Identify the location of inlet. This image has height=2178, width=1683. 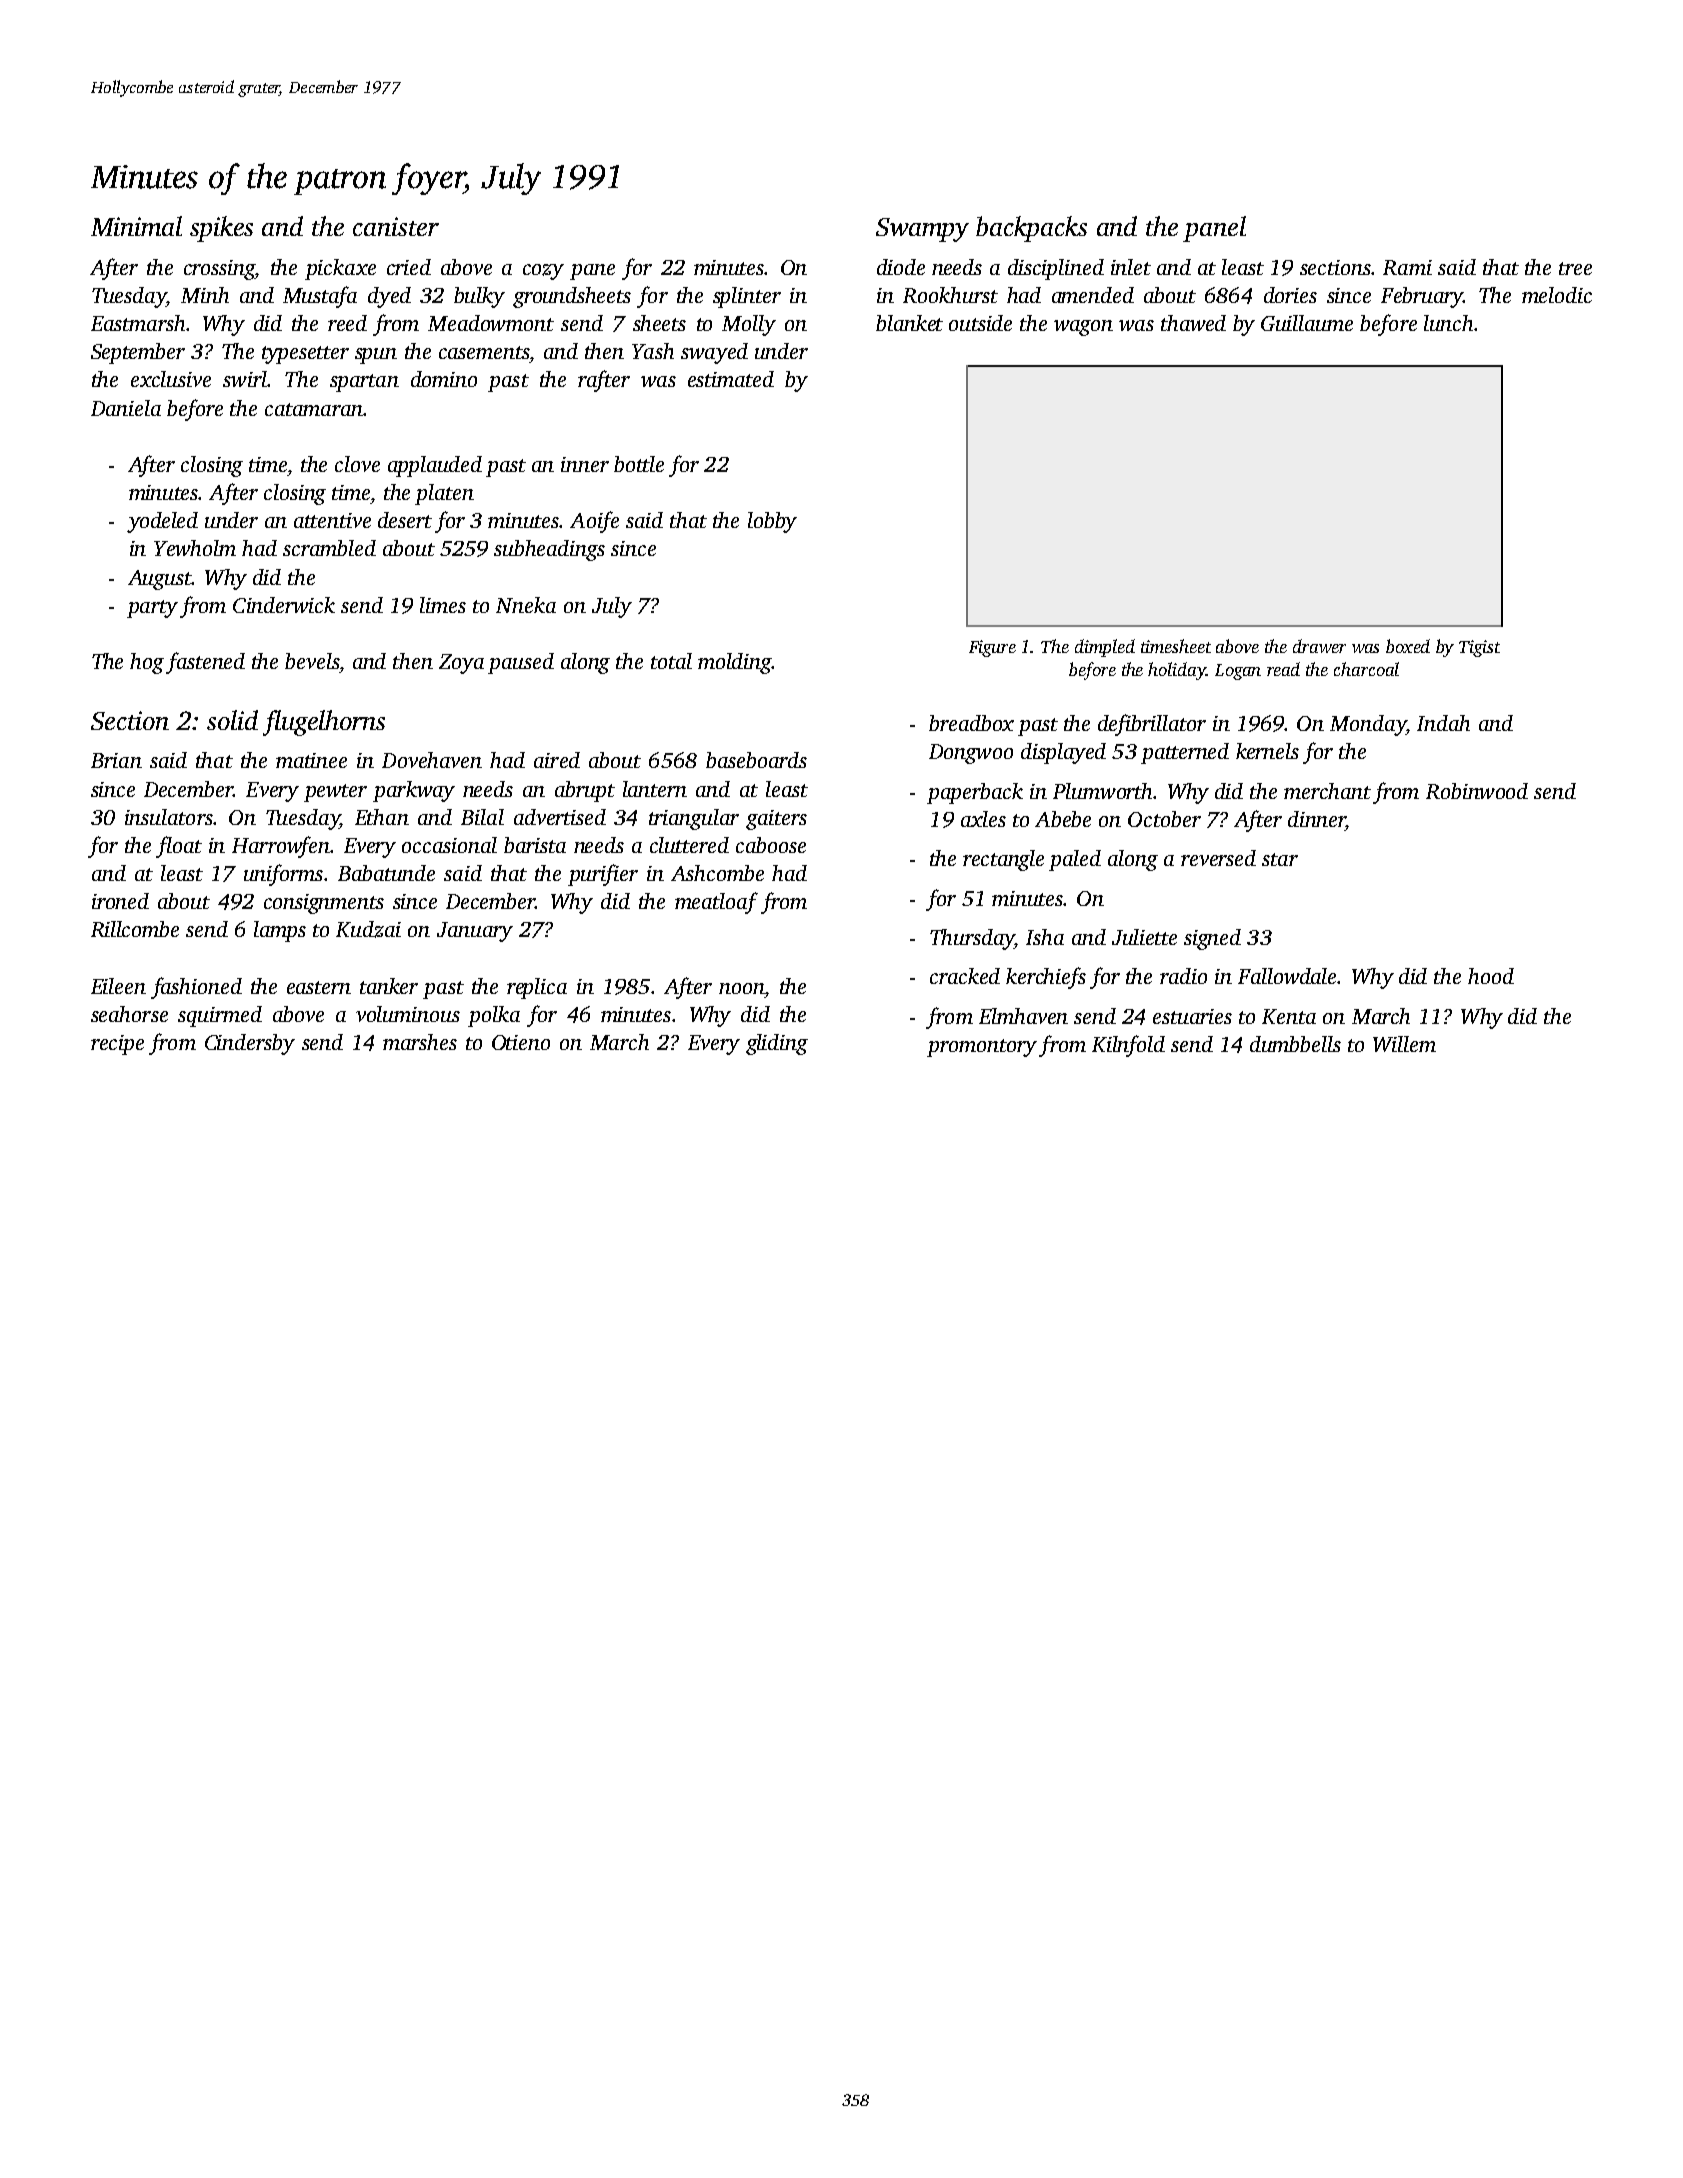
(1131, 267).
